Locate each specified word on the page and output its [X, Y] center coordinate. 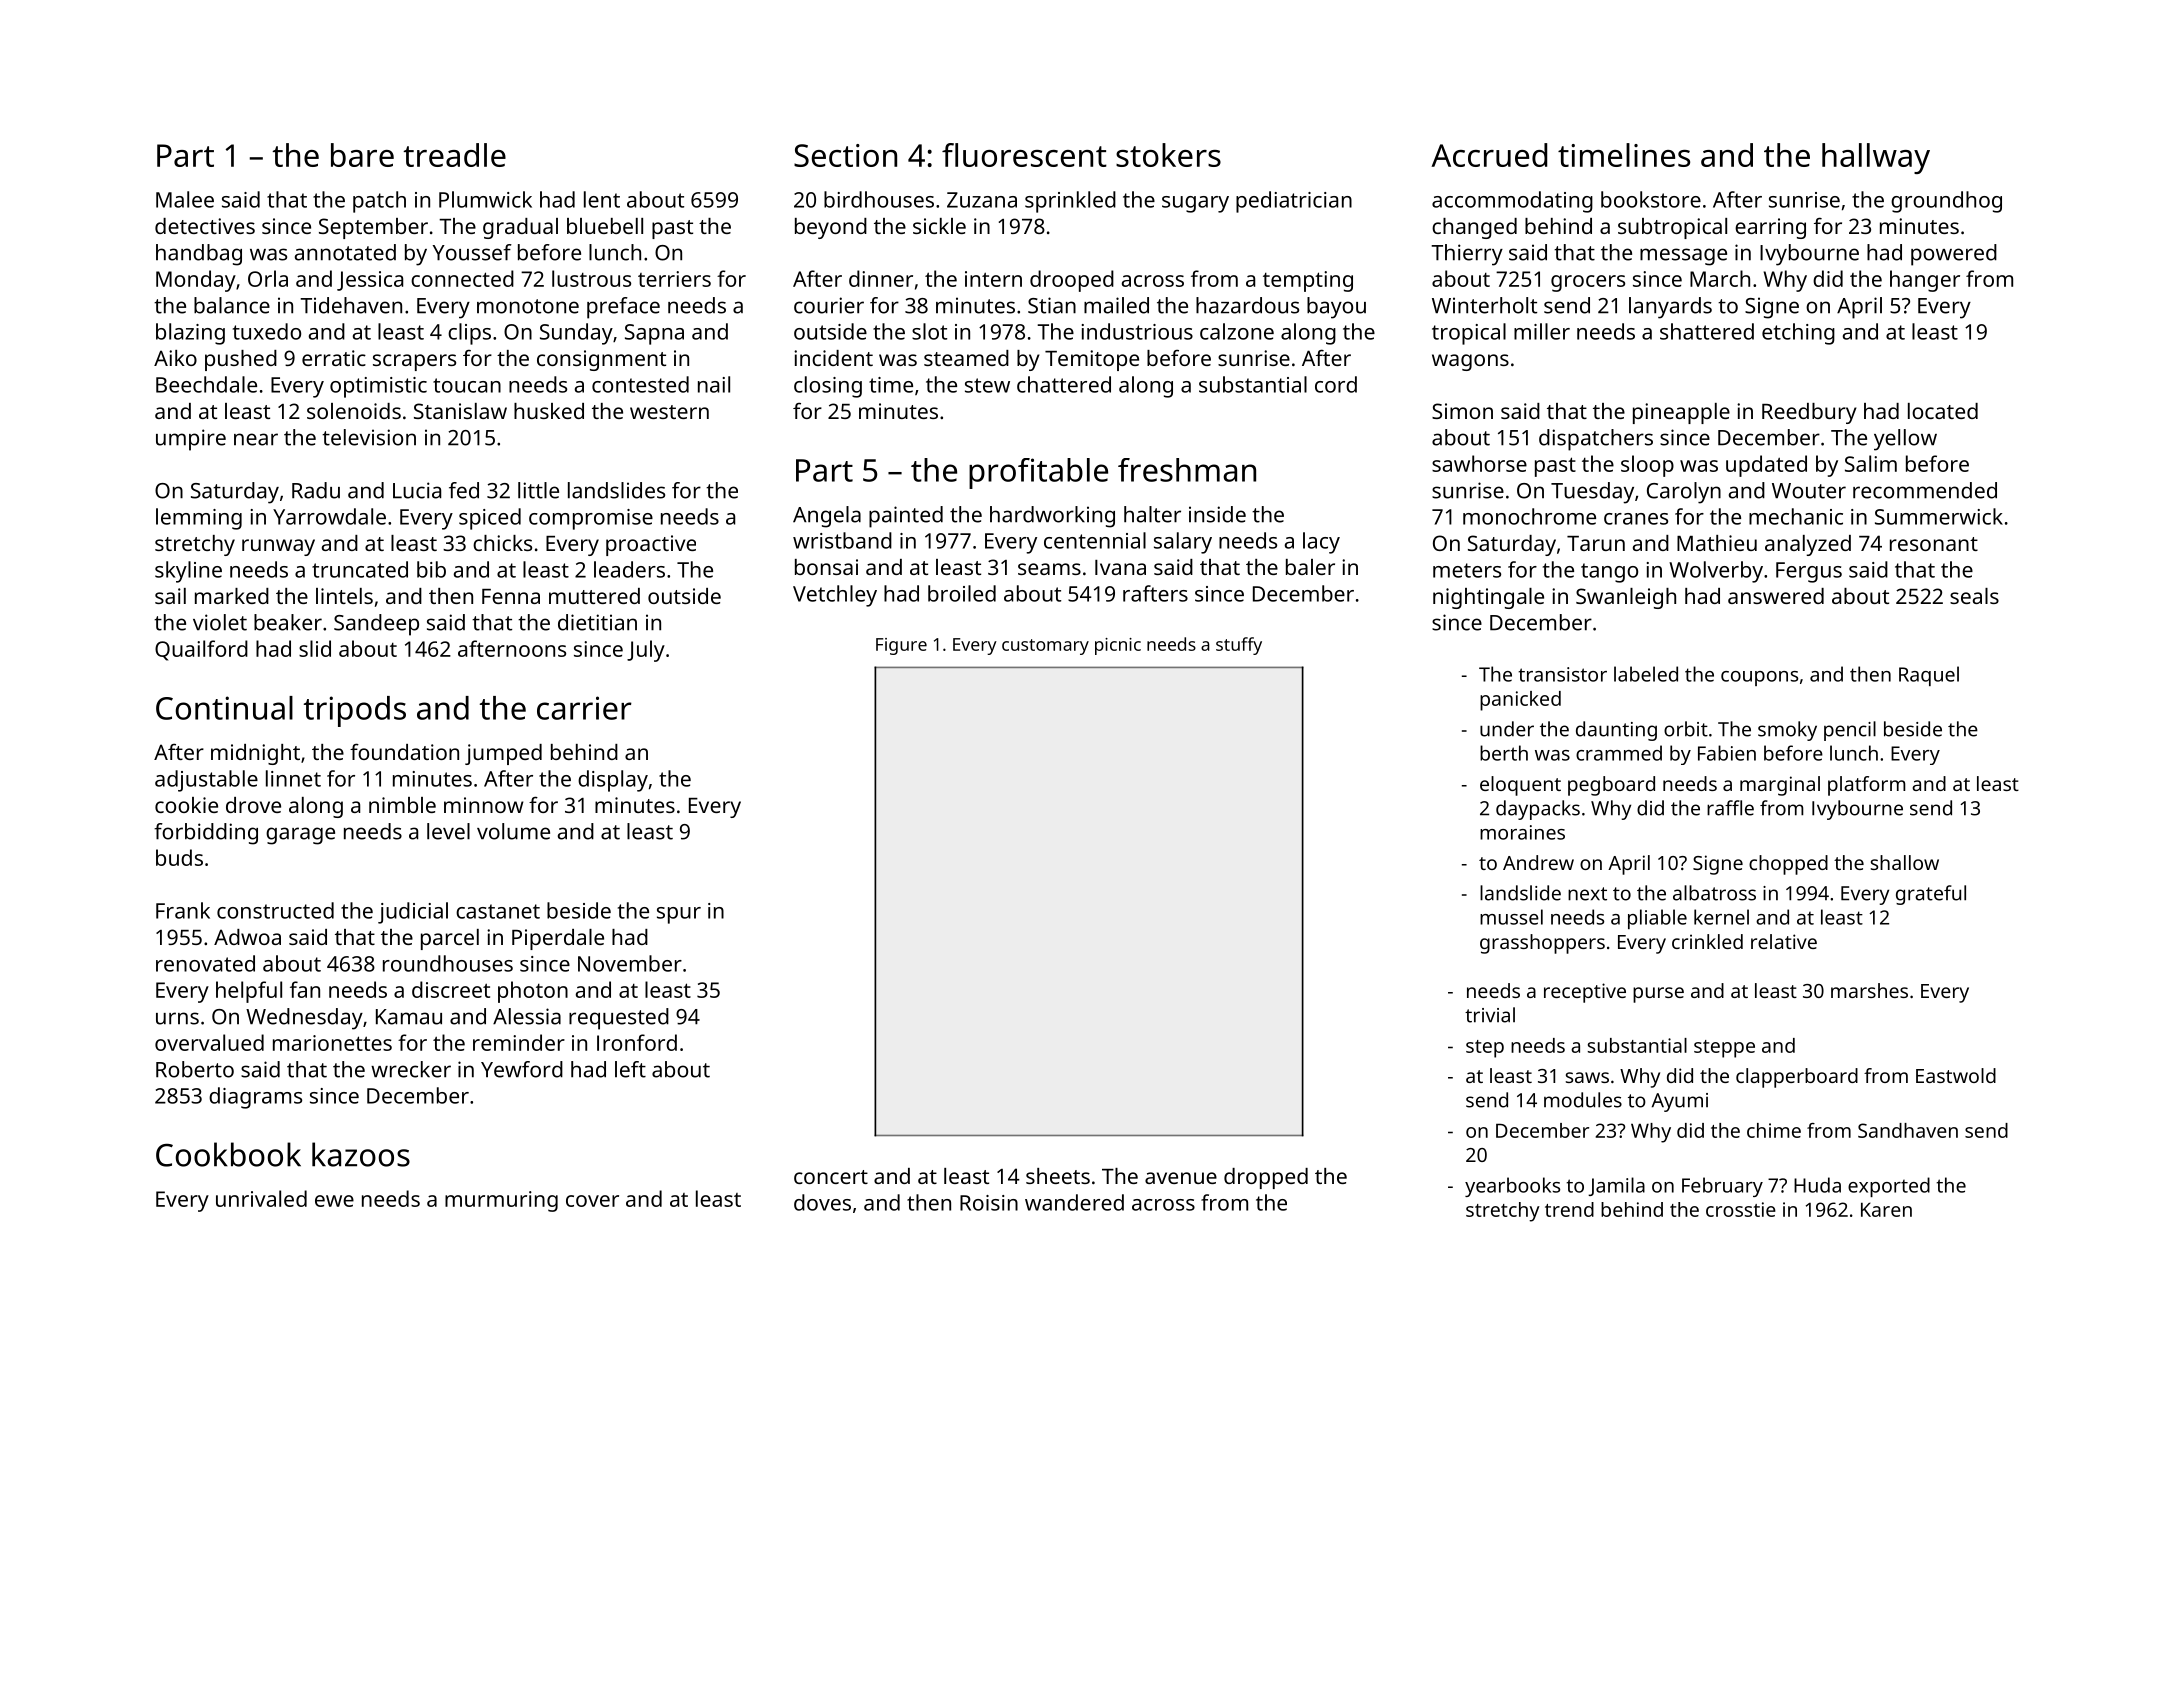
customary [1045, 647]
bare [362, 155]
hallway [1876, 158]
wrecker [411, 1069]
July [646, 651]
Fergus [1809, 572]
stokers [1168, 155]
